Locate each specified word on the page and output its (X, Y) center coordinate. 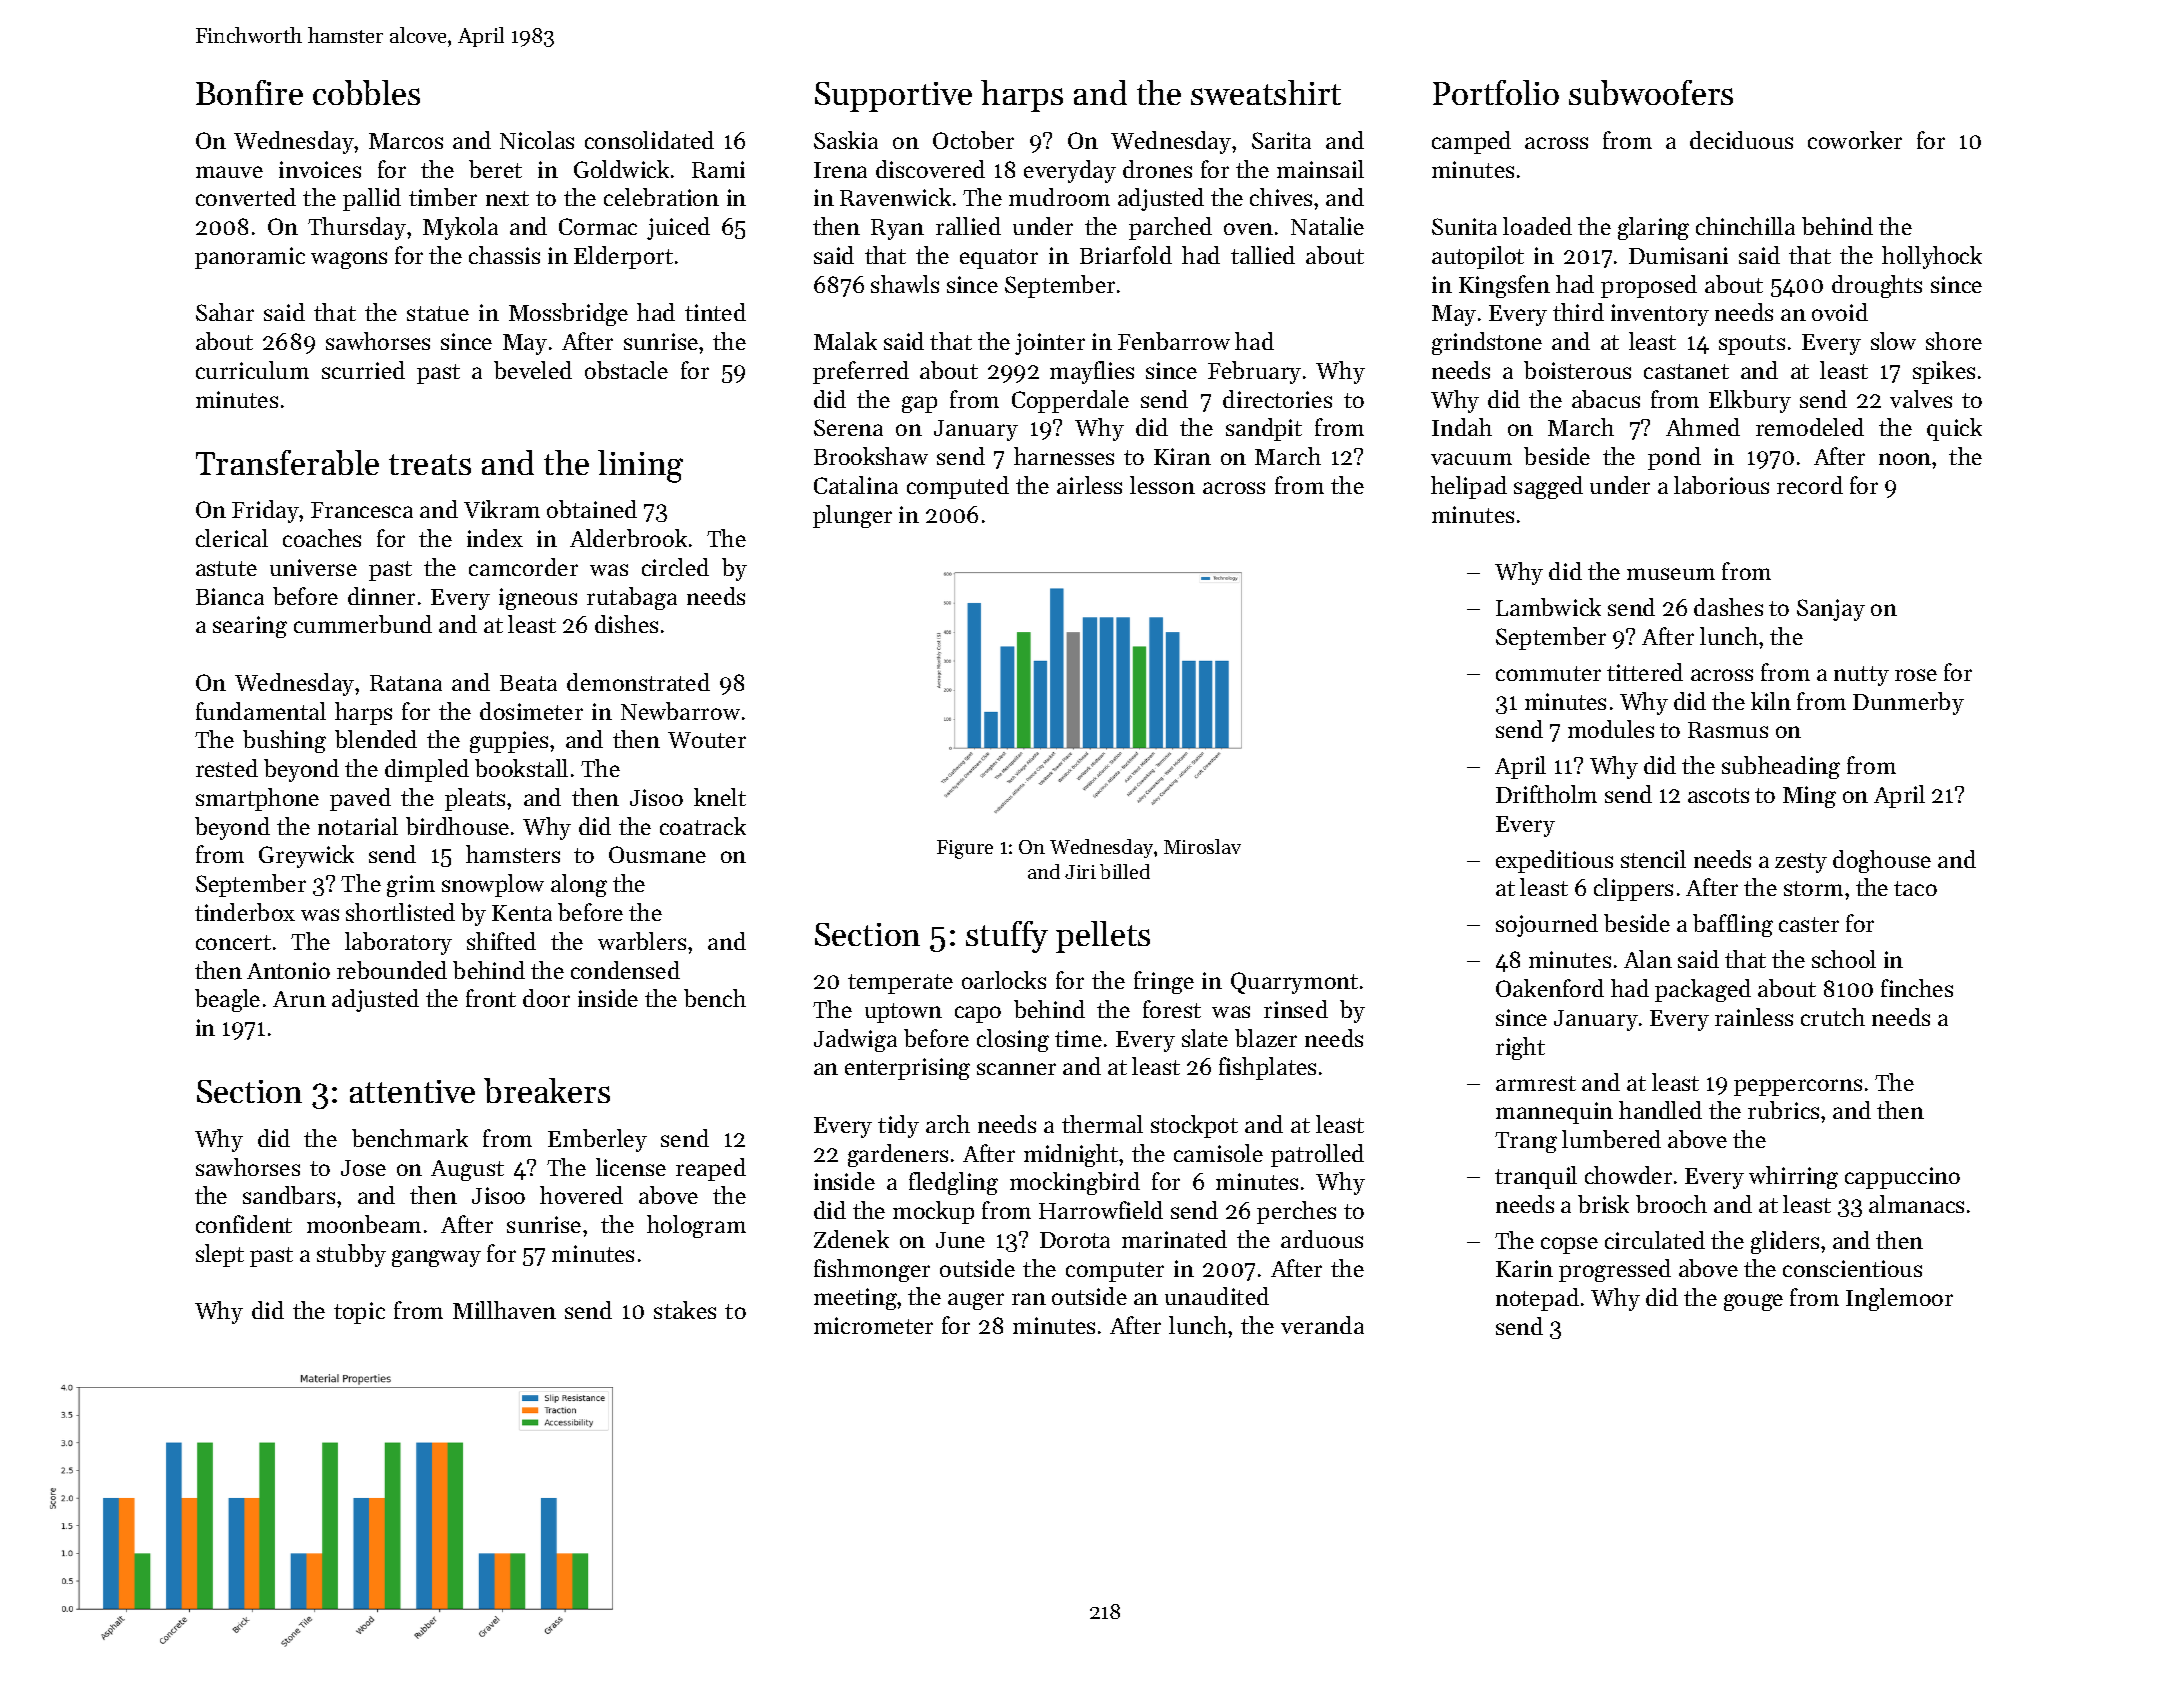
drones (1157, 169)
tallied (1263, 255)
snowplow (493, 885)
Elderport (623, 257)
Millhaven (504, 1310)
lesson (1162, 485)
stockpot (1194, 1126)
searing (250, 627)
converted (246, 197)
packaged (1703, 990)
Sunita (1464, 226)
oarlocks (1004, 980)
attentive (412, 1091)
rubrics (1783, 1110)
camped (1471, 142)
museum (1671, 574)
